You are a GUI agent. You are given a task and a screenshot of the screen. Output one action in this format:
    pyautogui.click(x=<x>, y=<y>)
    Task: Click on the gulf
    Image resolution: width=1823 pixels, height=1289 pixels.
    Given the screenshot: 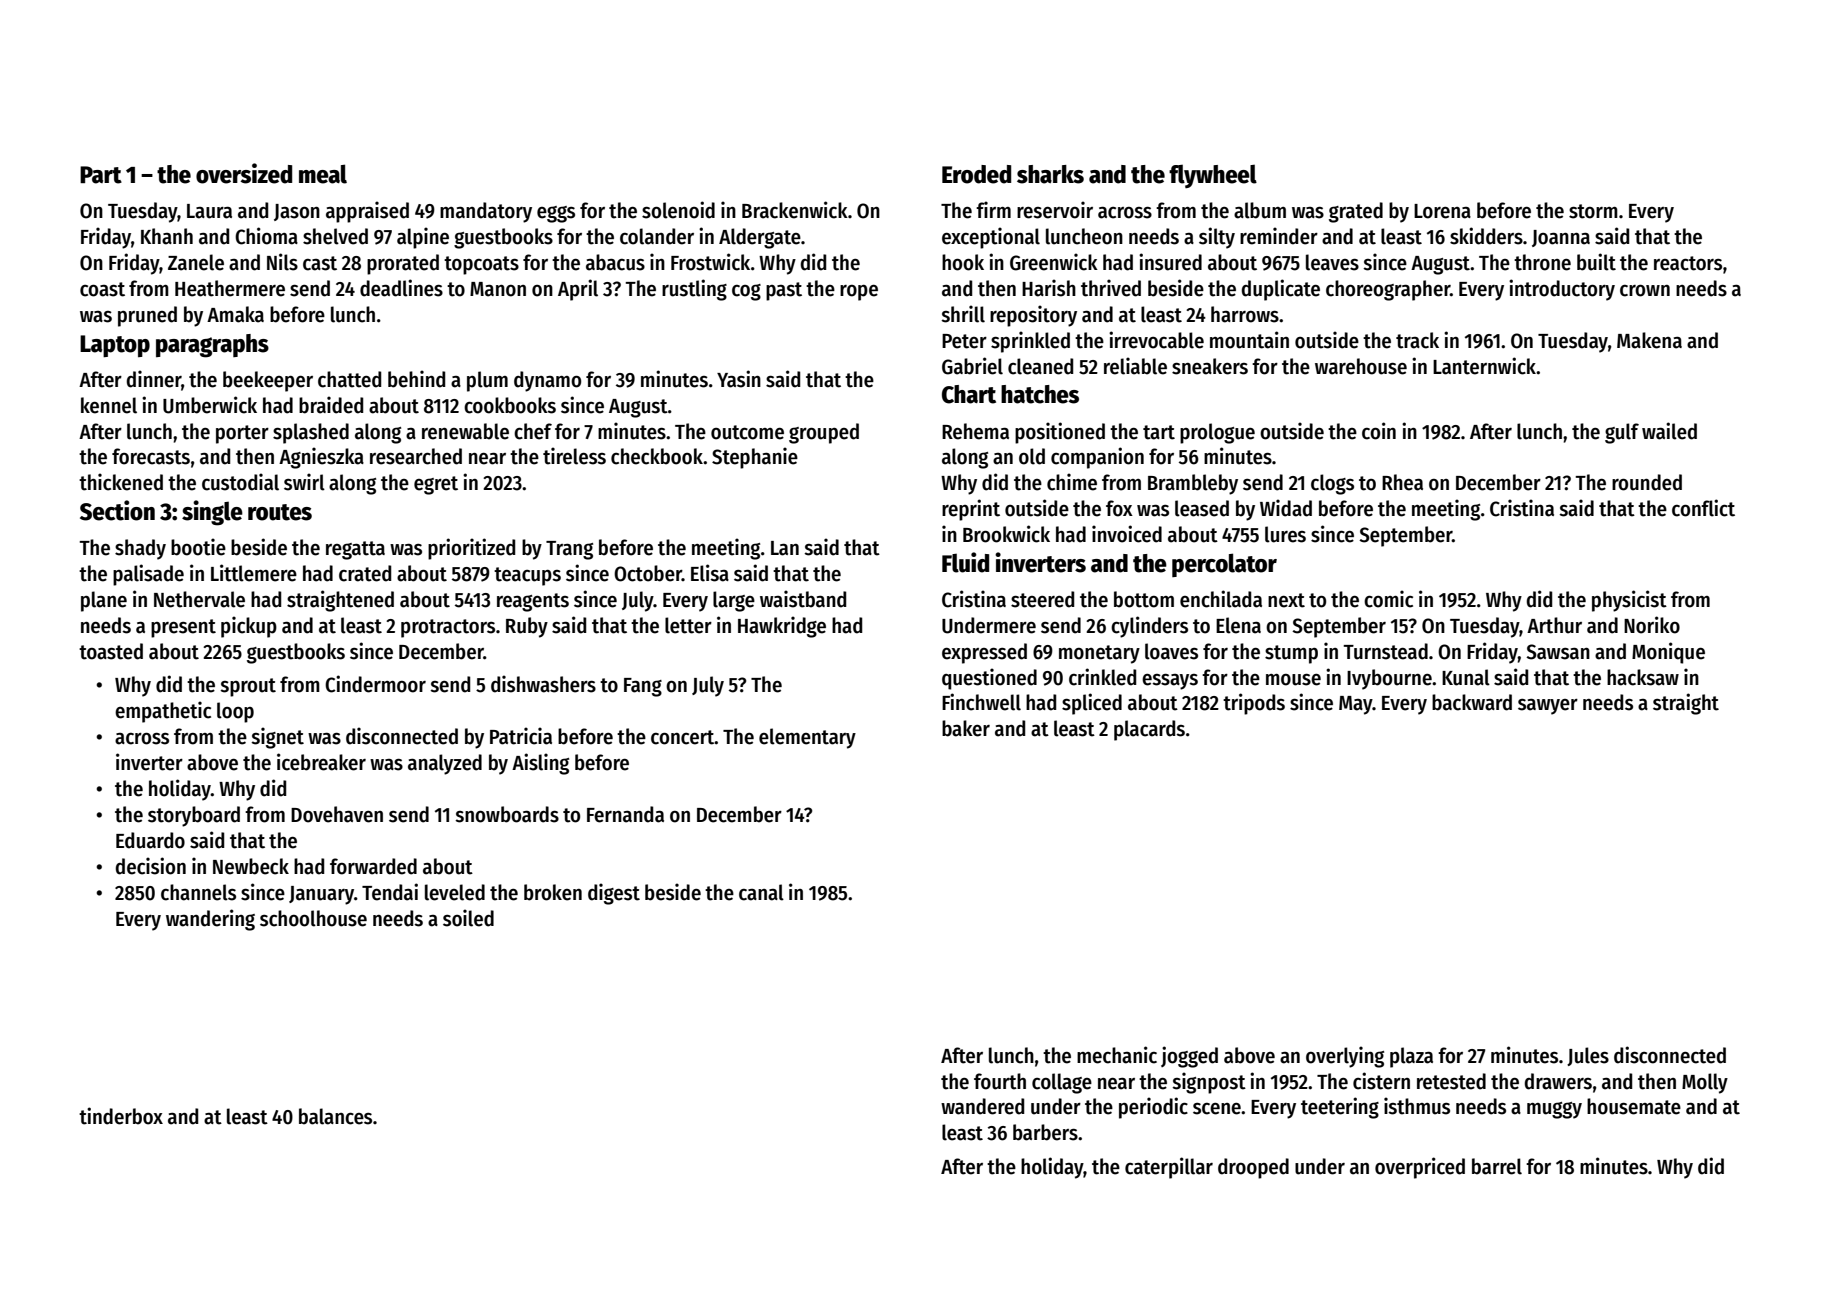 What is the action you would take?
    pyautogui.click(x=1622, y=433)
